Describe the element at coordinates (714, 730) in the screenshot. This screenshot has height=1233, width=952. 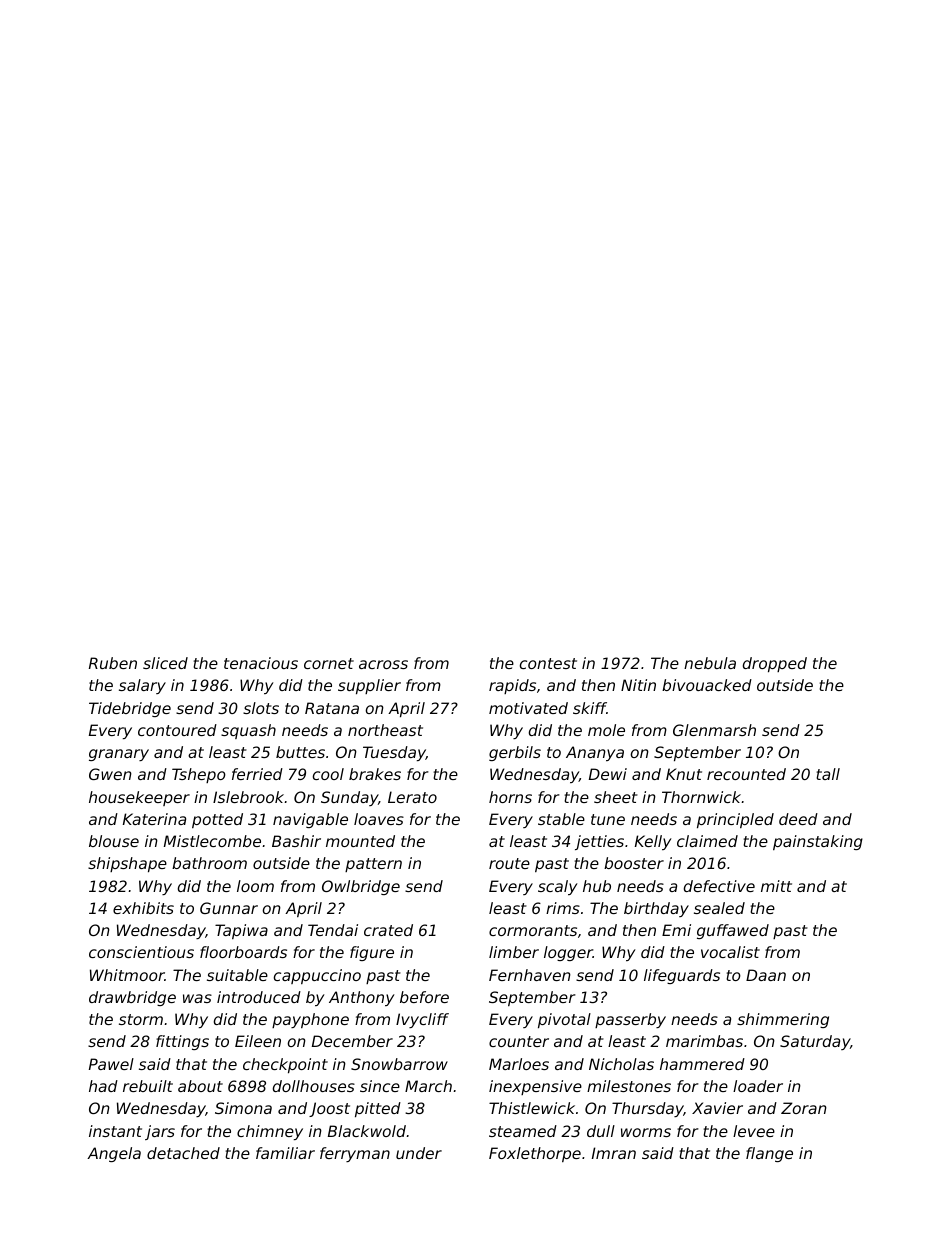
I see `Glenmarsh` at that location.
